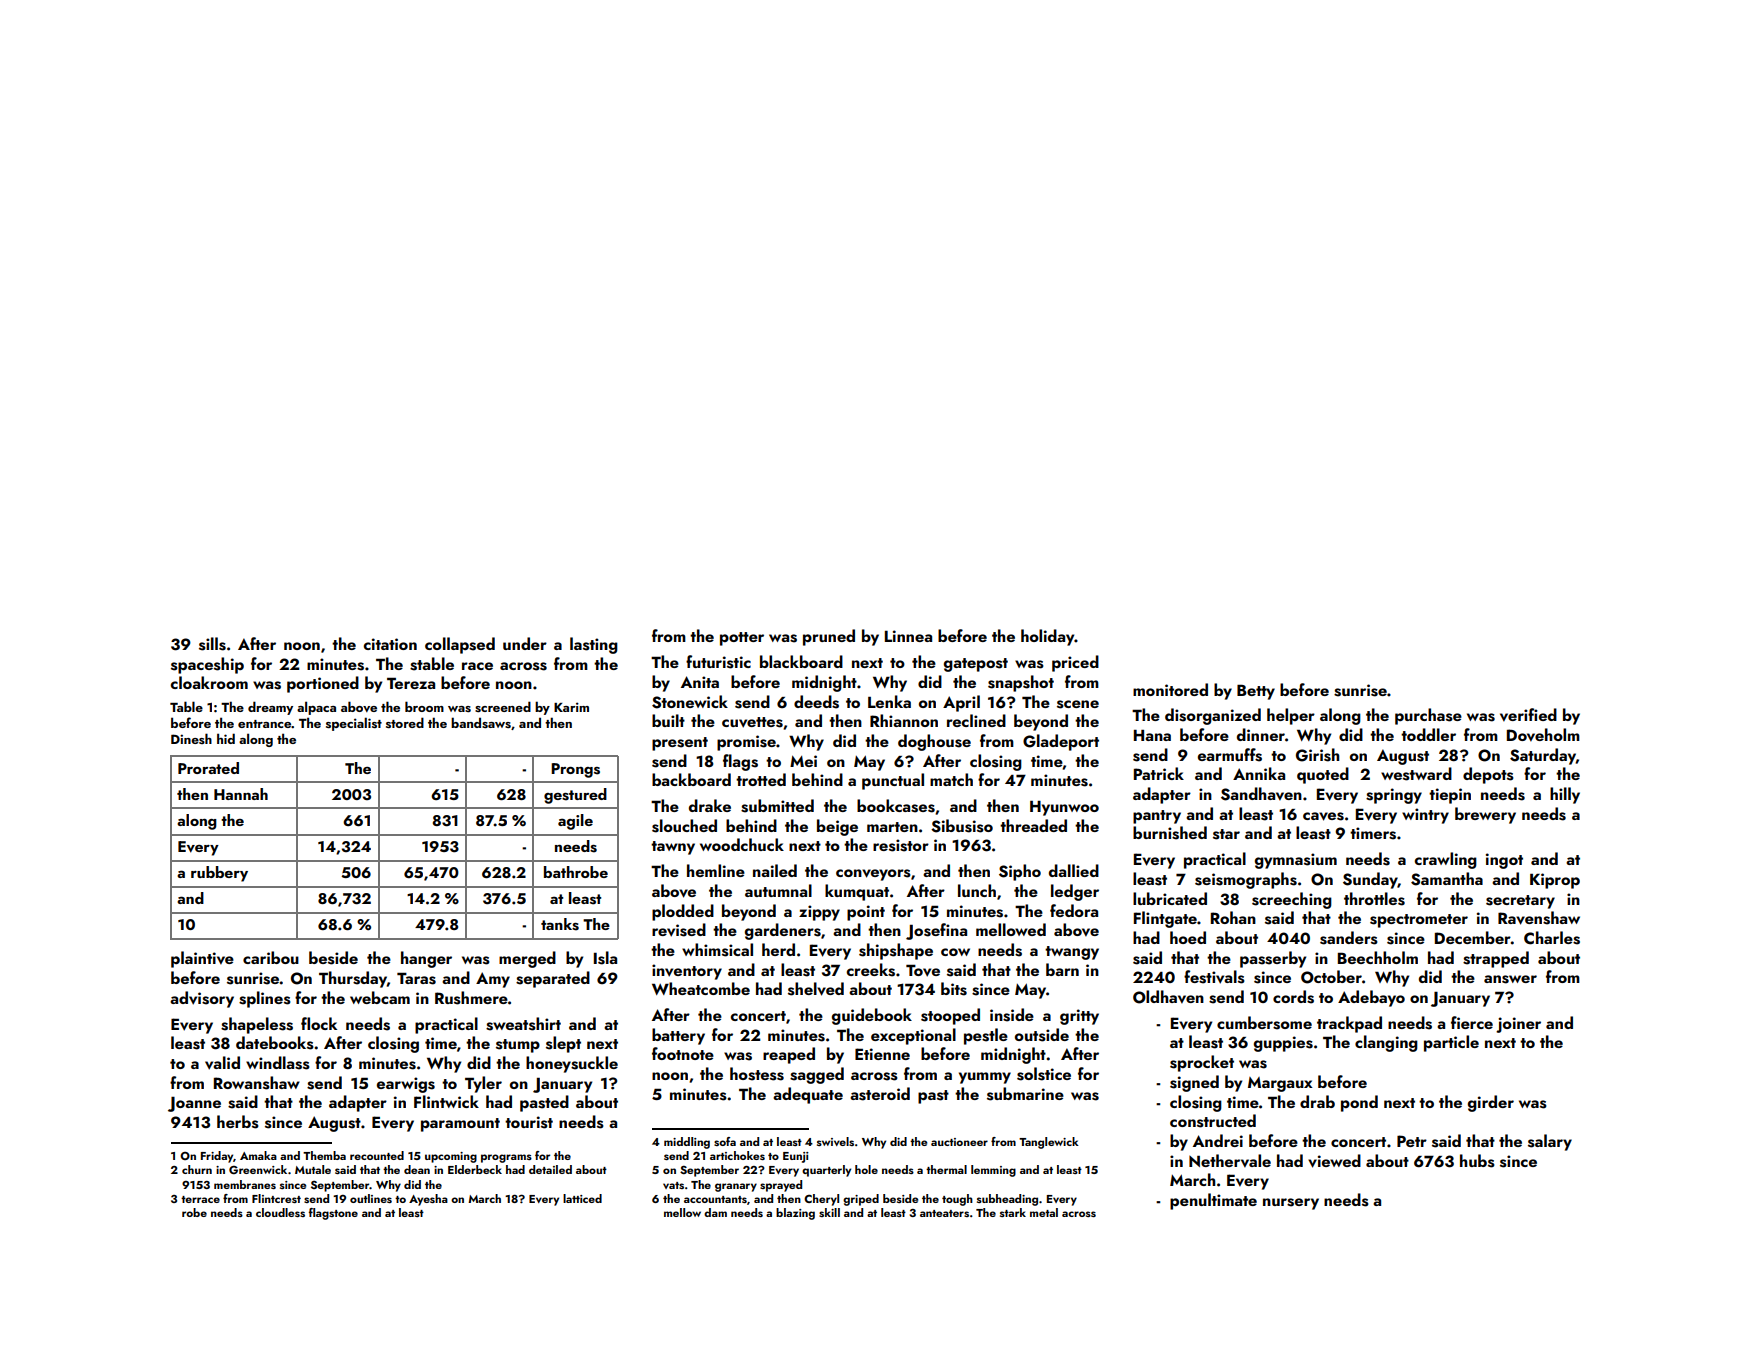 This screenshot has height=1353, width=1751. Describe the element at coordinates (1518, 1025) in the screenshot. I see `joiner` at that location.
